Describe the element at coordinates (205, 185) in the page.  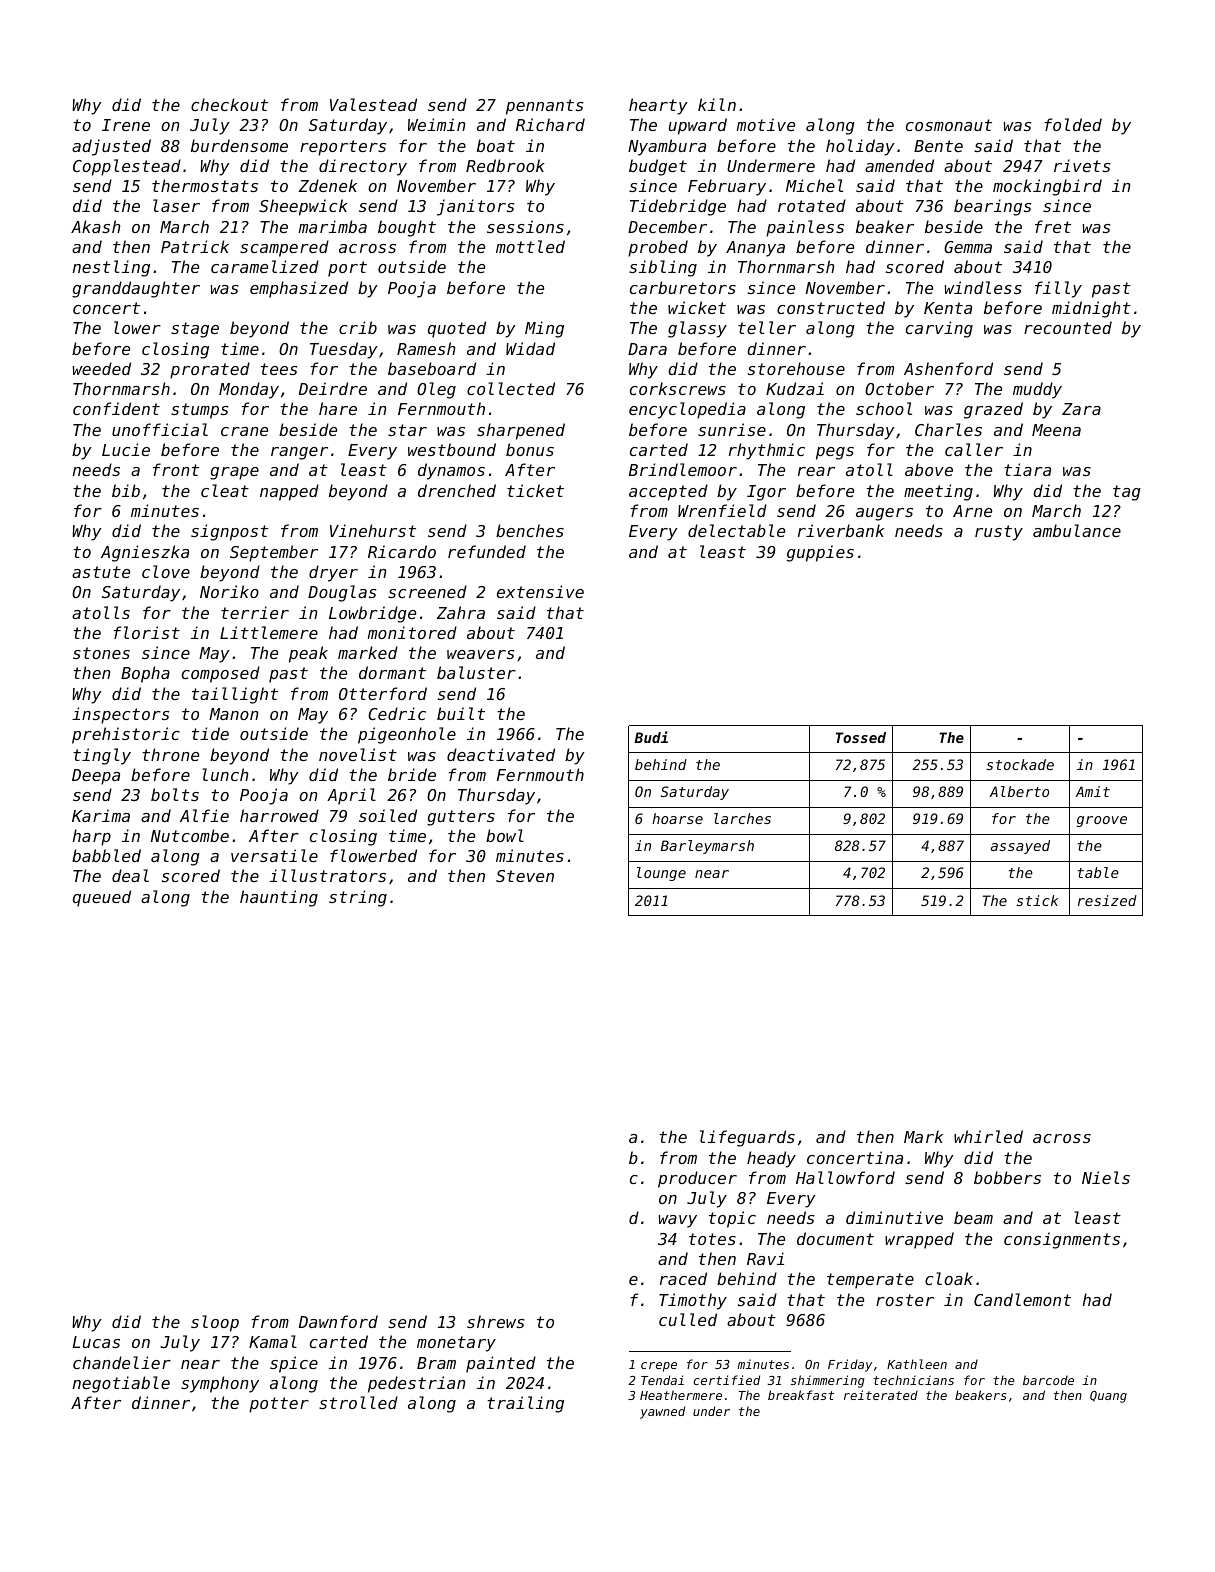
I see `thermostats` at that location.
